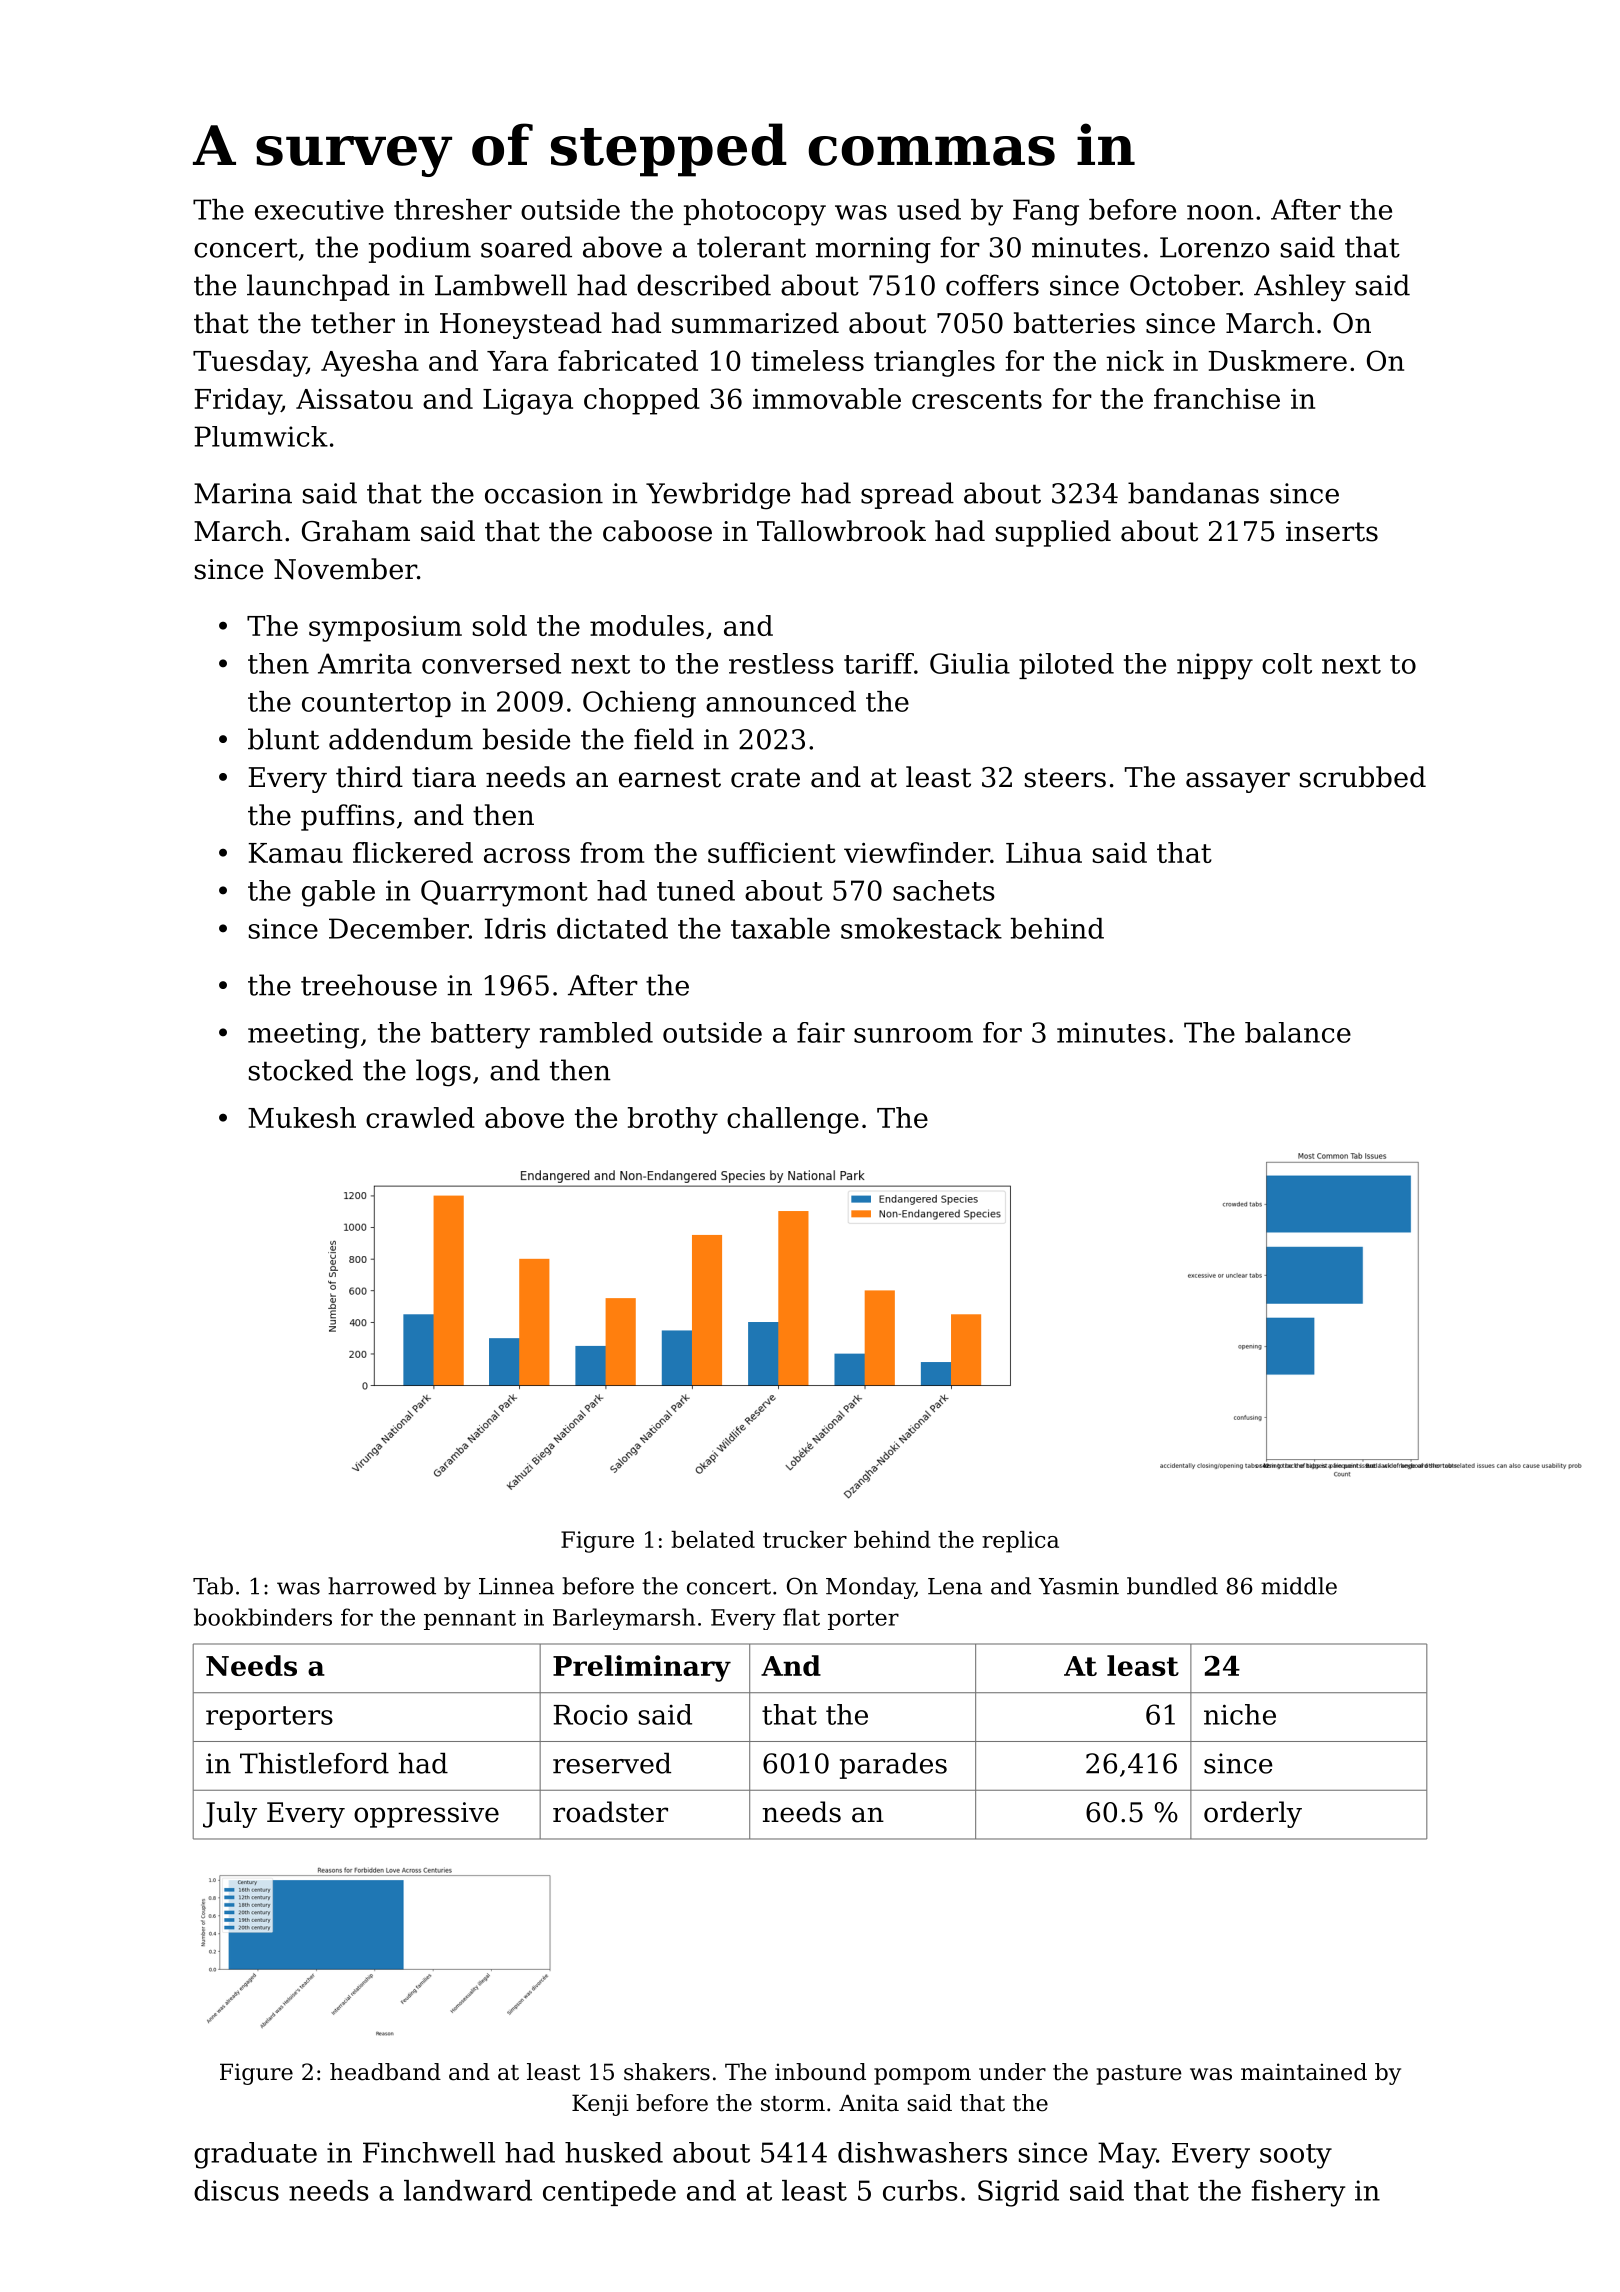 The image size is (1620, 2292). Describe the element at coordinates (977, 399) in the image. I see `crescents` at that location.
